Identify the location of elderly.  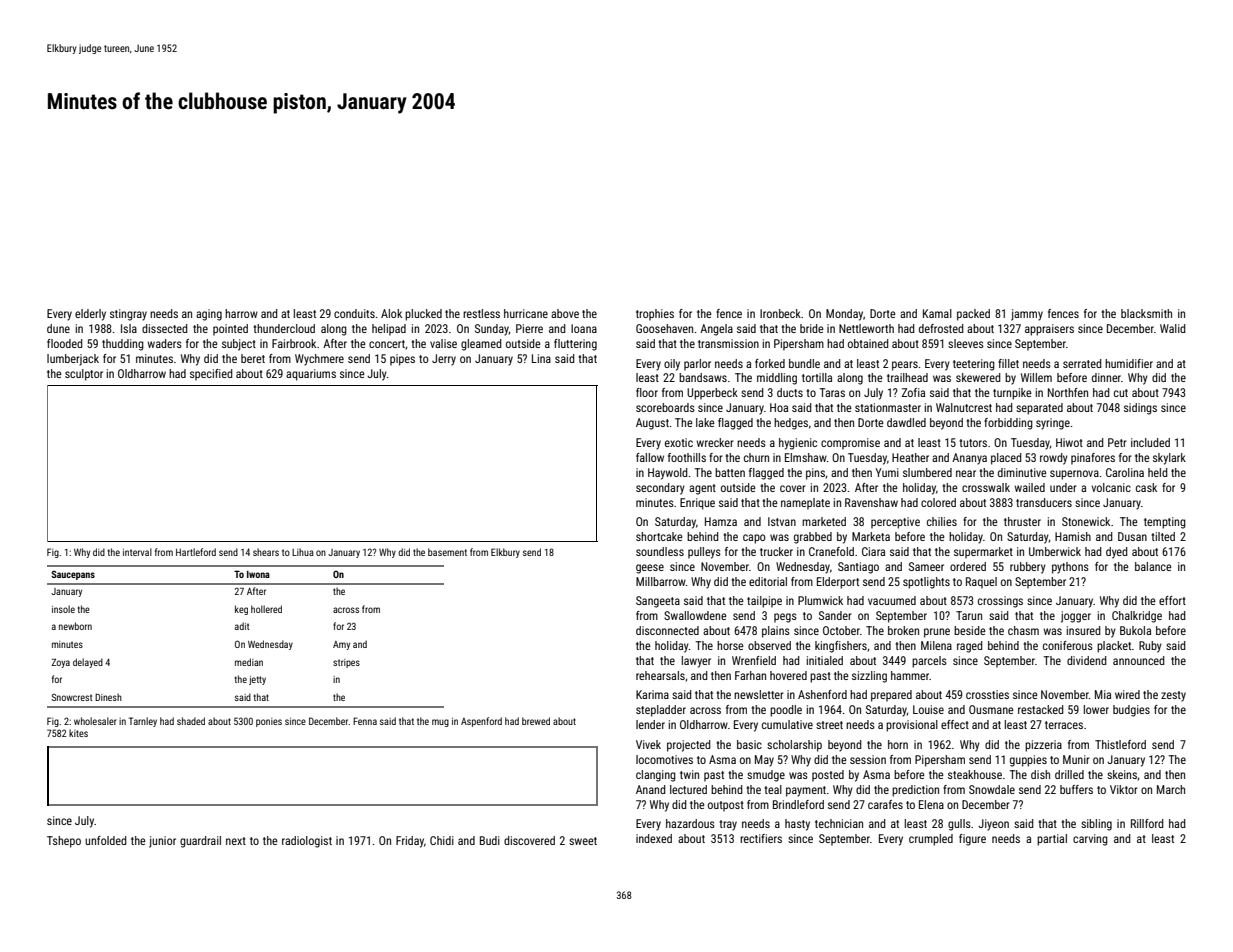
(90, 315).
